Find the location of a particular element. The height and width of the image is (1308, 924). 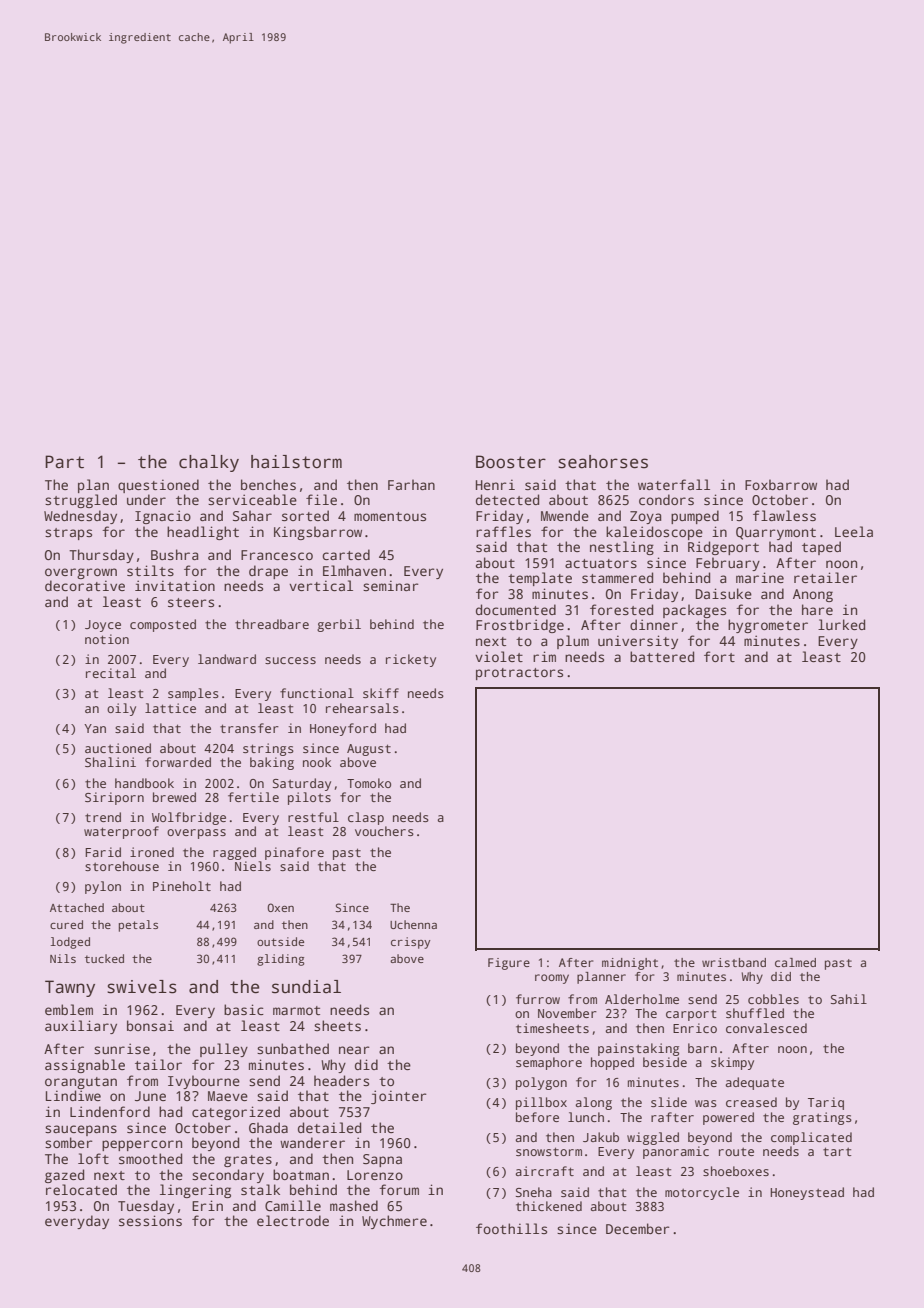

vertical is located at coordinates (321, 585).
